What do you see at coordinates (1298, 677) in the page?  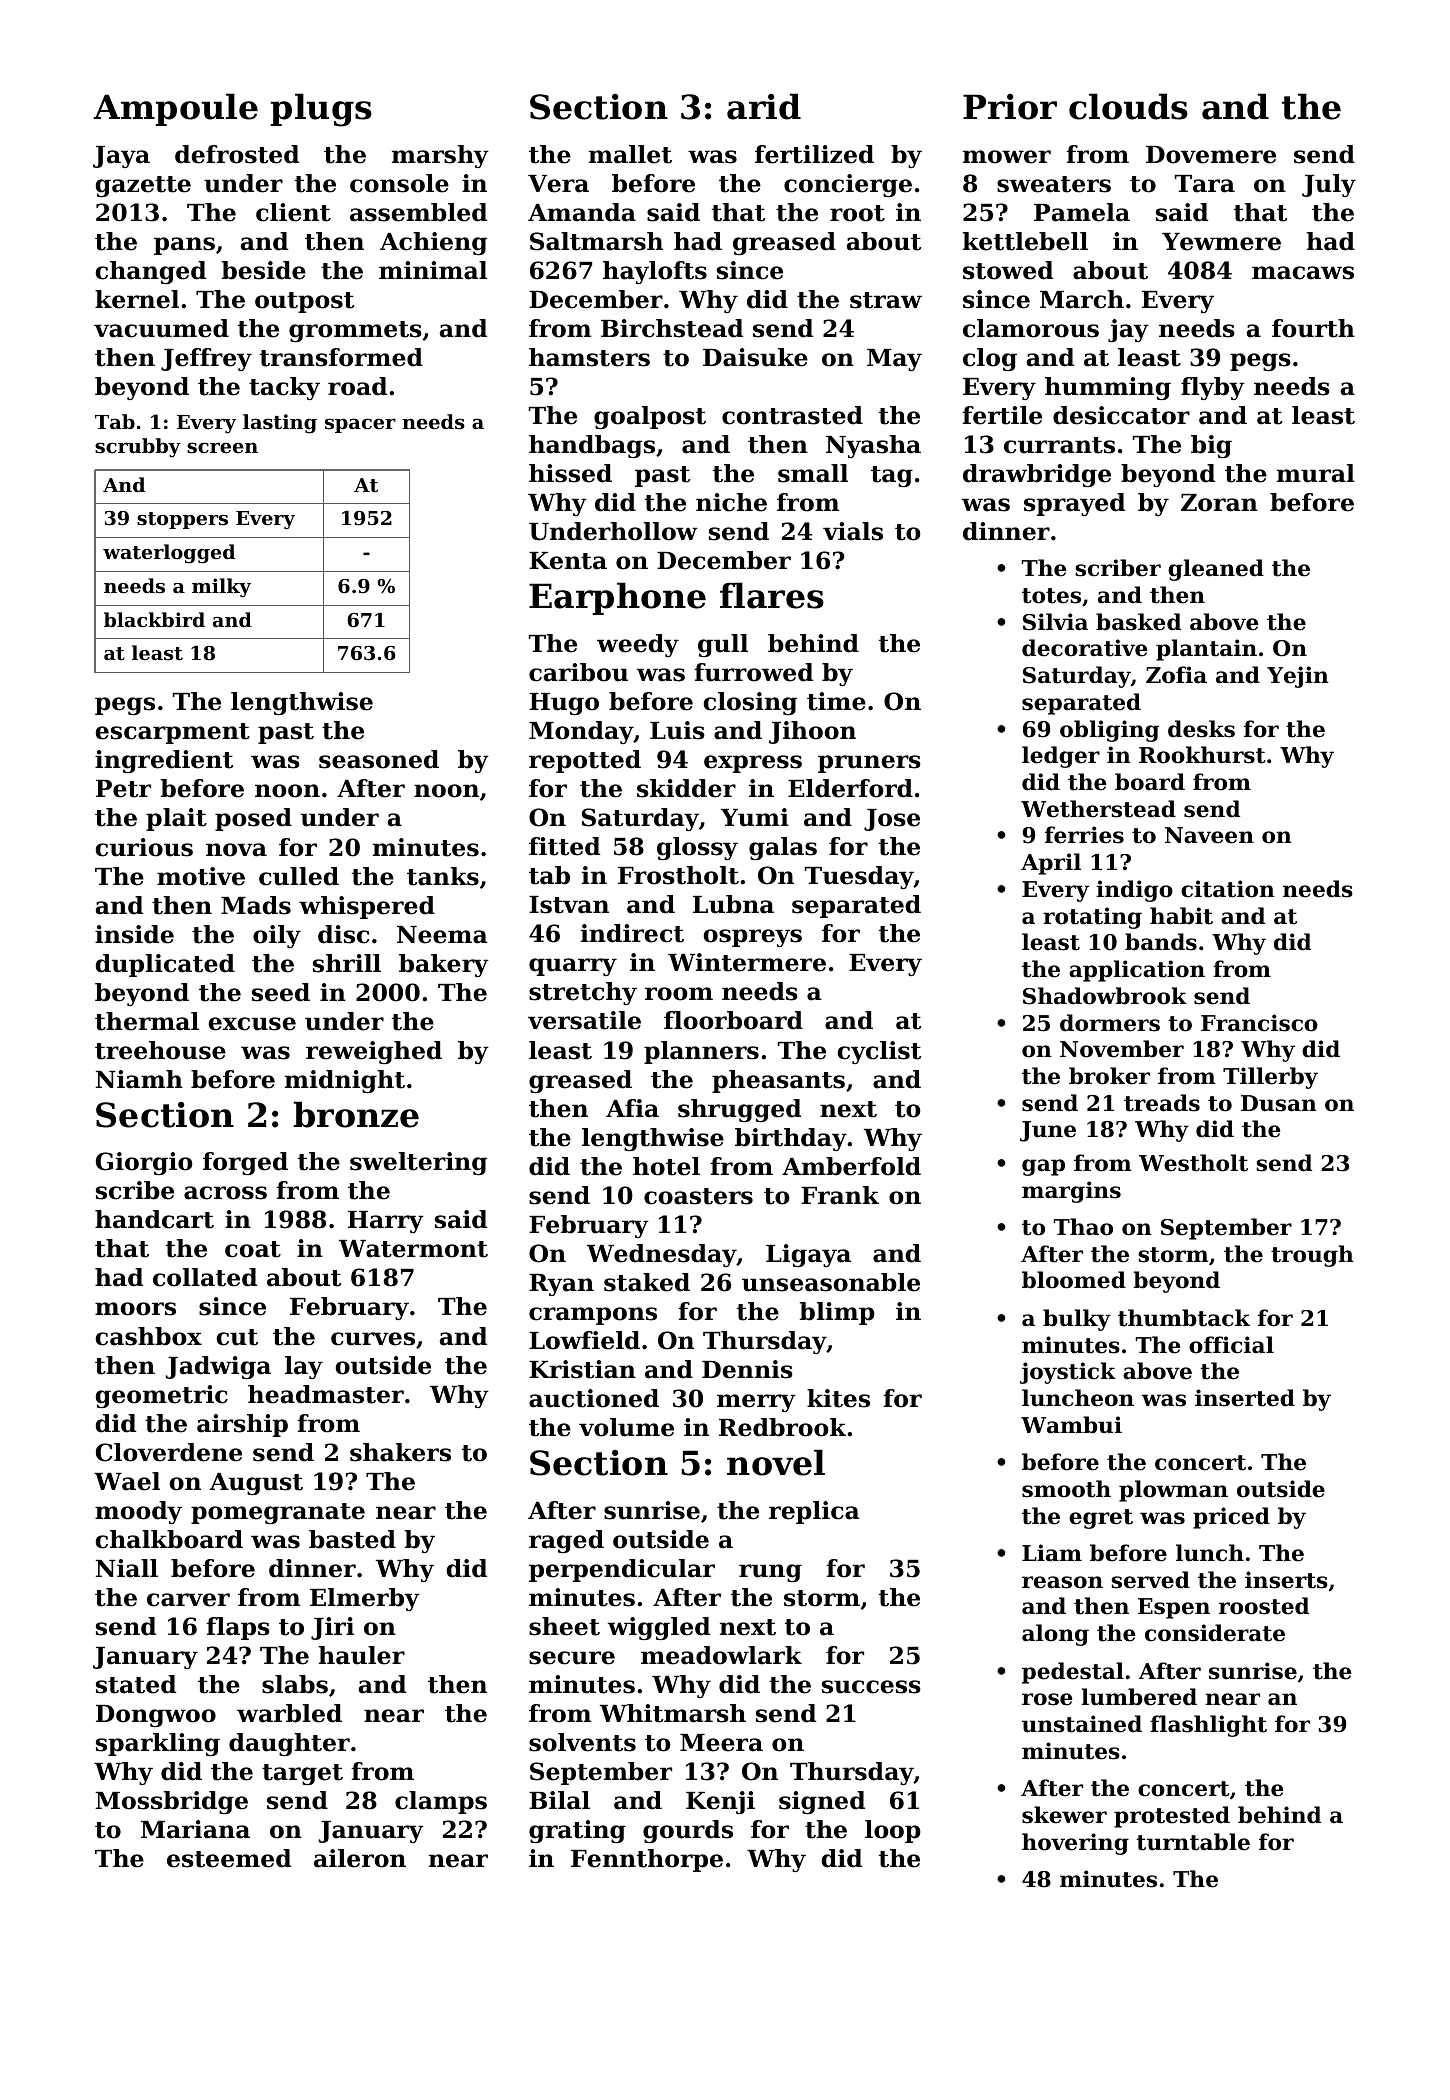 I see `Yejin` at bounding box center [1298, 677].
